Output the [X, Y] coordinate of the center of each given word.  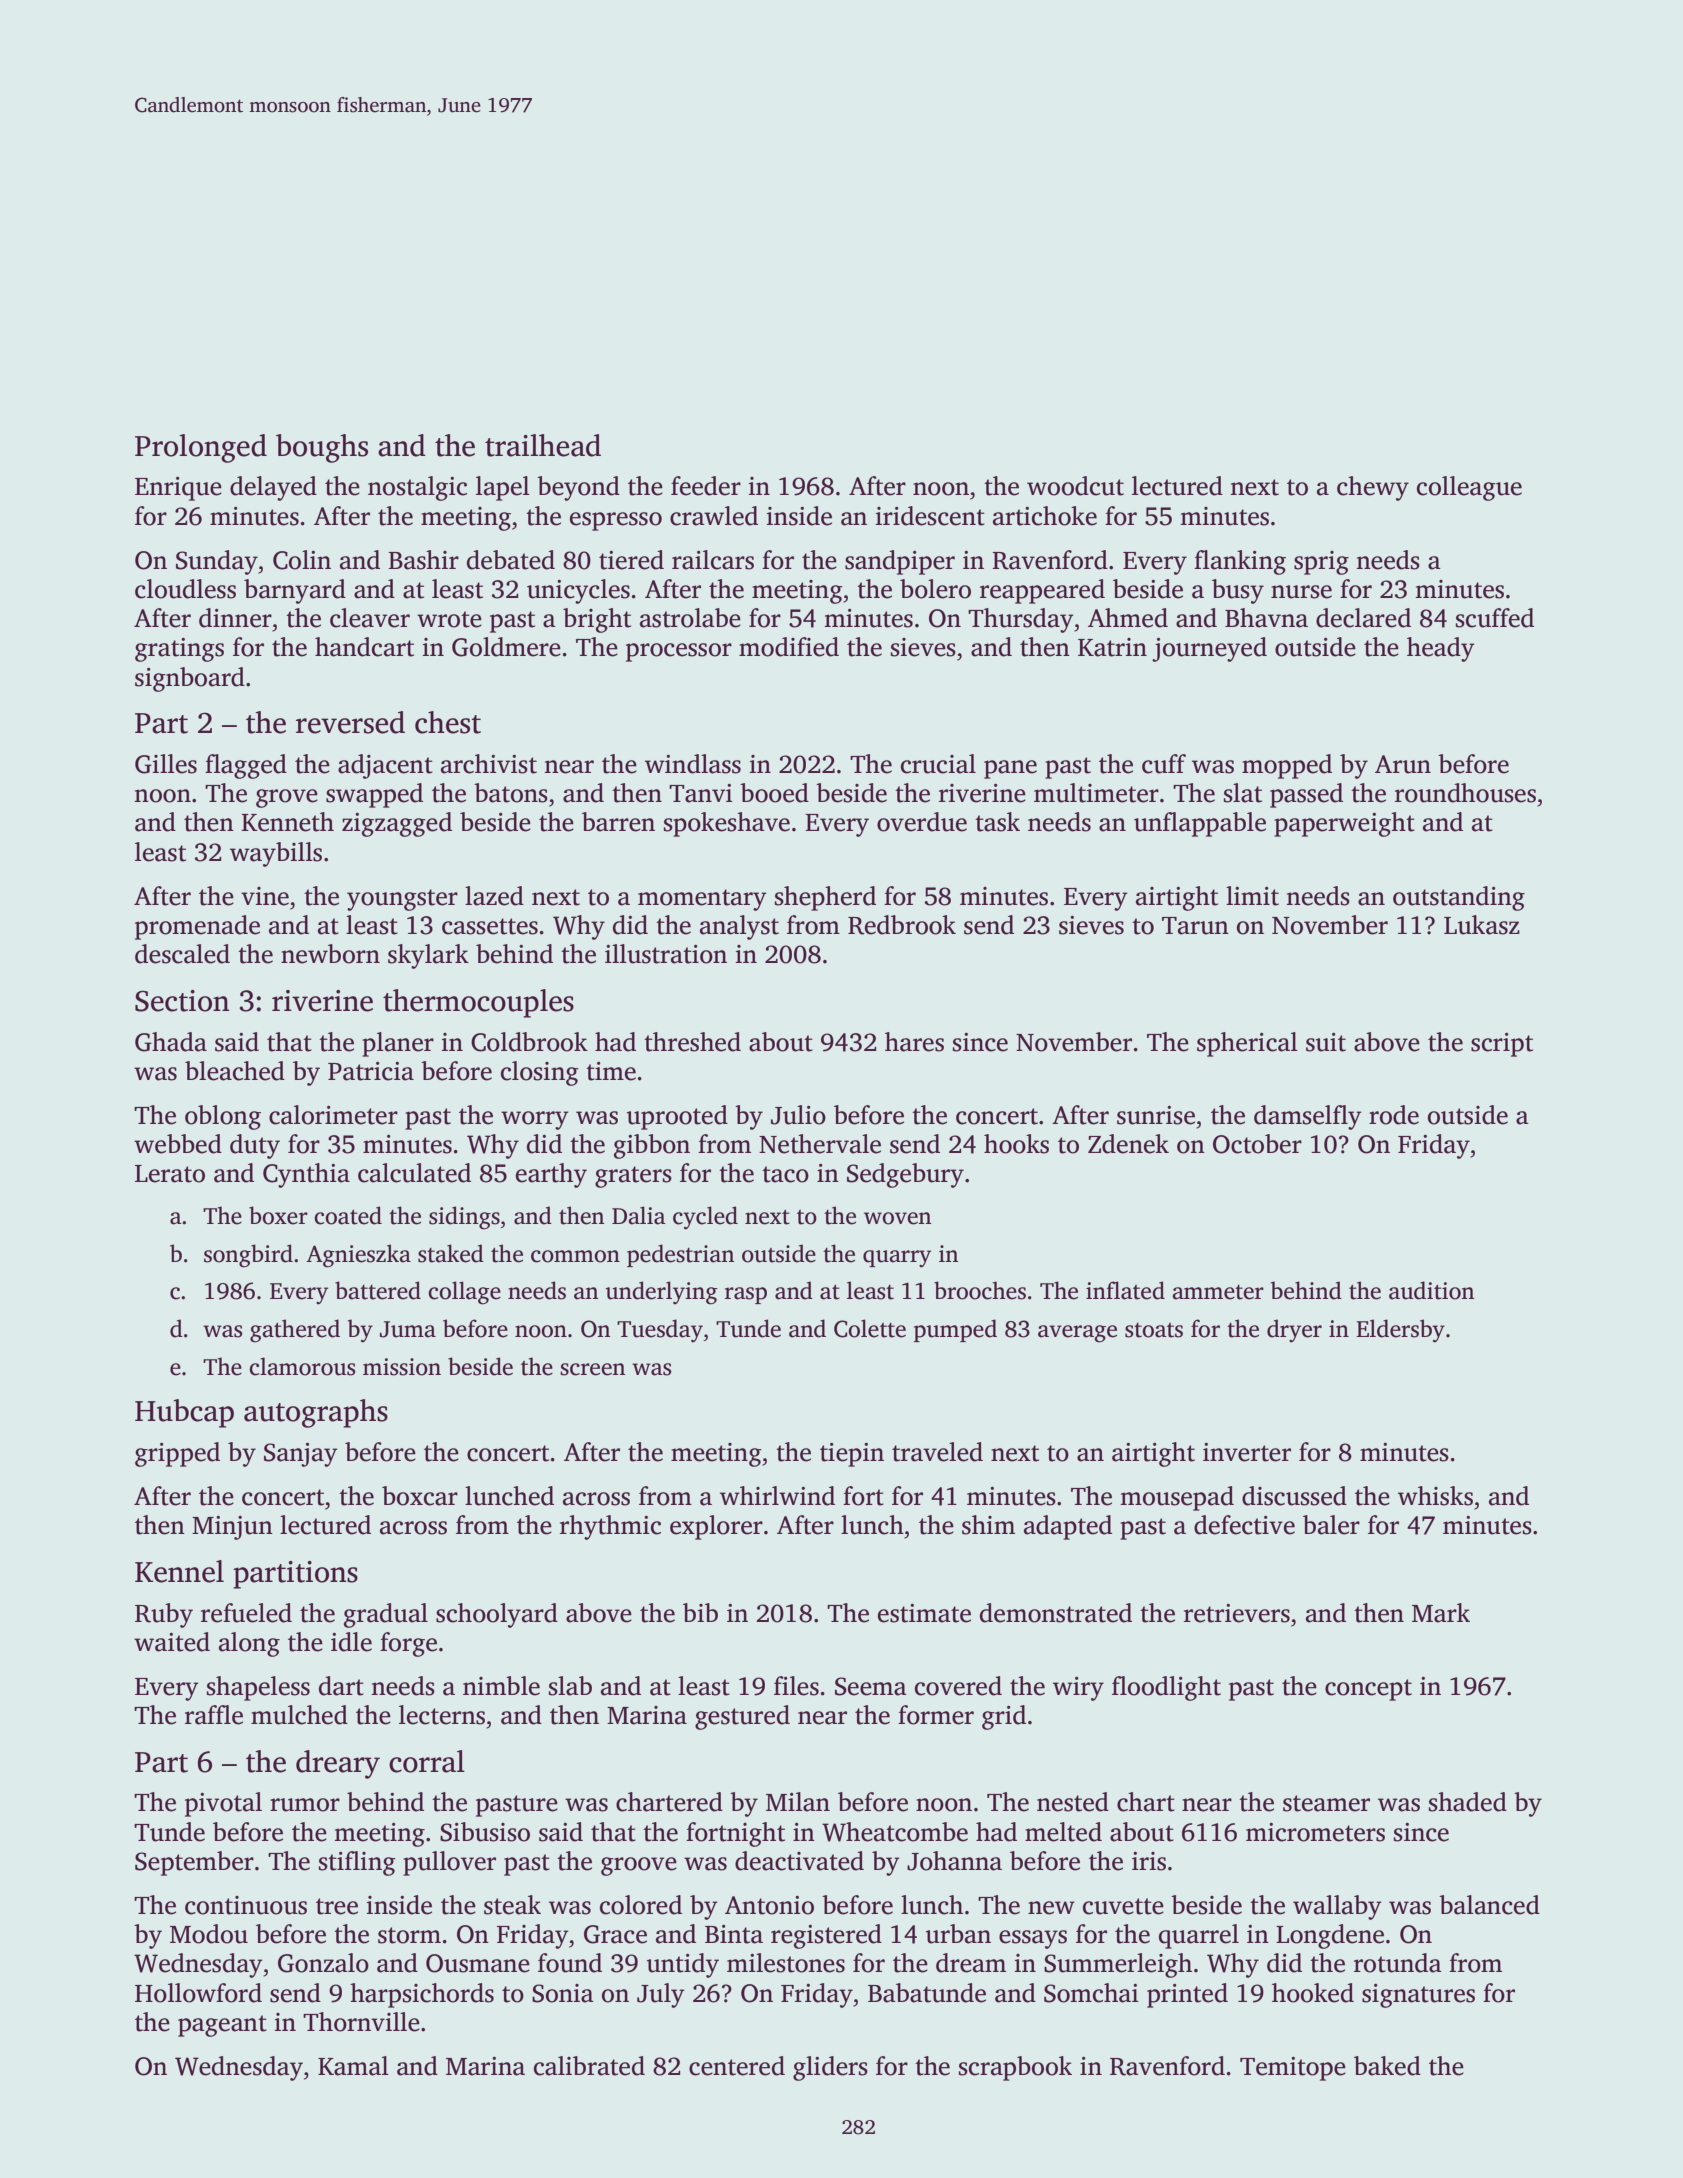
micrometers [1315, 1832]
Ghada [171, 1042]
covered [958, 1686]
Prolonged [201, 448]
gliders [830, 2068]
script [1502, 1045]
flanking [1240, 562]
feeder [706, 486]
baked [1387, 2066]
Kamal [353, 2066]
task [997, 822]
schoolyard [497, 1615]
